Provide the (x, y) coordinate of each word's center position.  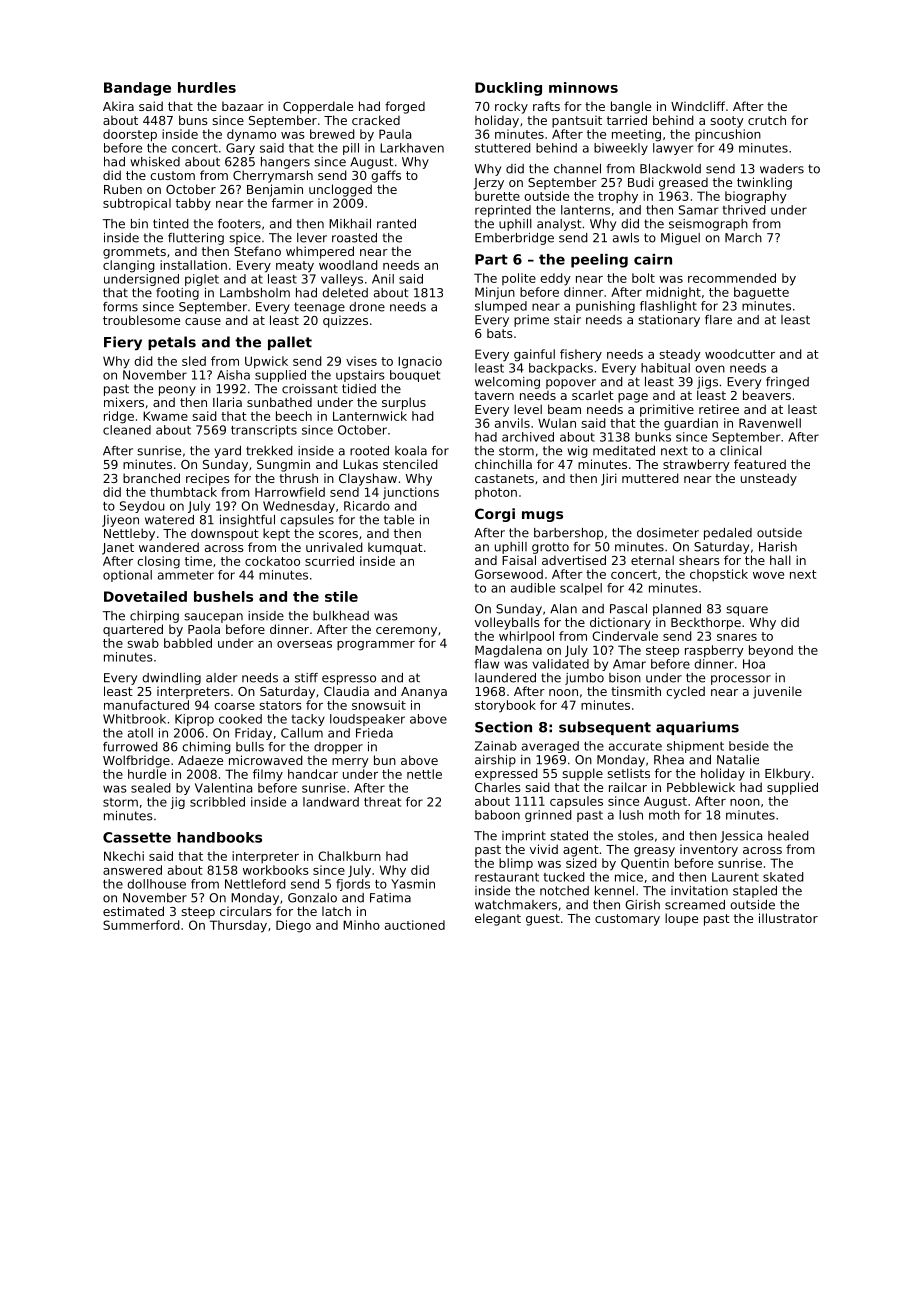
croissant (310, 389)
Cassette (137, 837)
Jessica (741, 837)
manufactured (146, 705)
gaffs (386, 176)
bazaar (243, 106)
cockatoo (272, 561)
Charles (498, 787)
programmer (376, 646)
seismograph (708, 225)
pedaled (728, 534)
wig (578, 452)
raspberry (714, 651)
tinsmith (636, 691)
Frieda (374, 733)
